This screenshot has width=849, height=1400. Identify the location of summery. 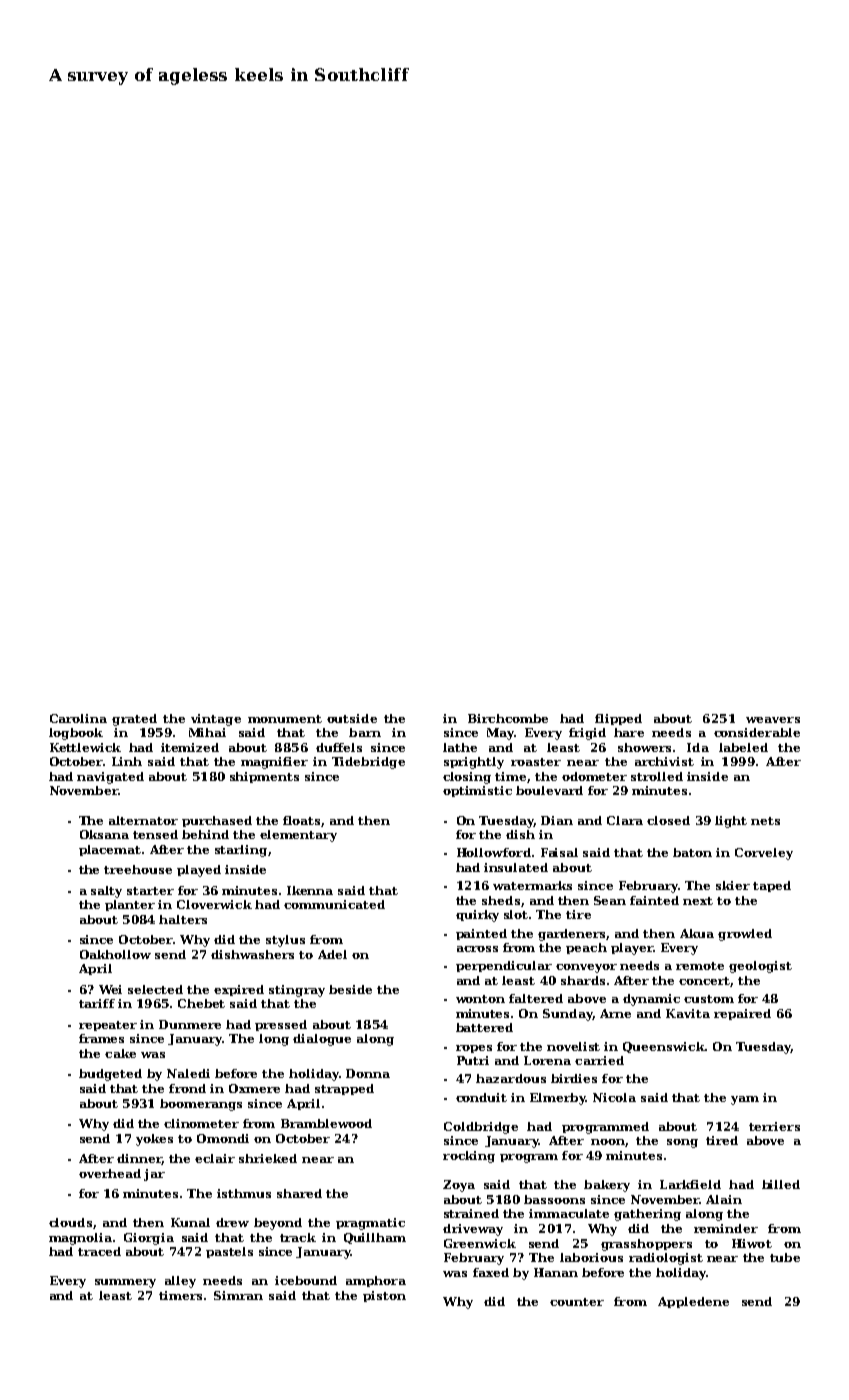
(125, 1283).
